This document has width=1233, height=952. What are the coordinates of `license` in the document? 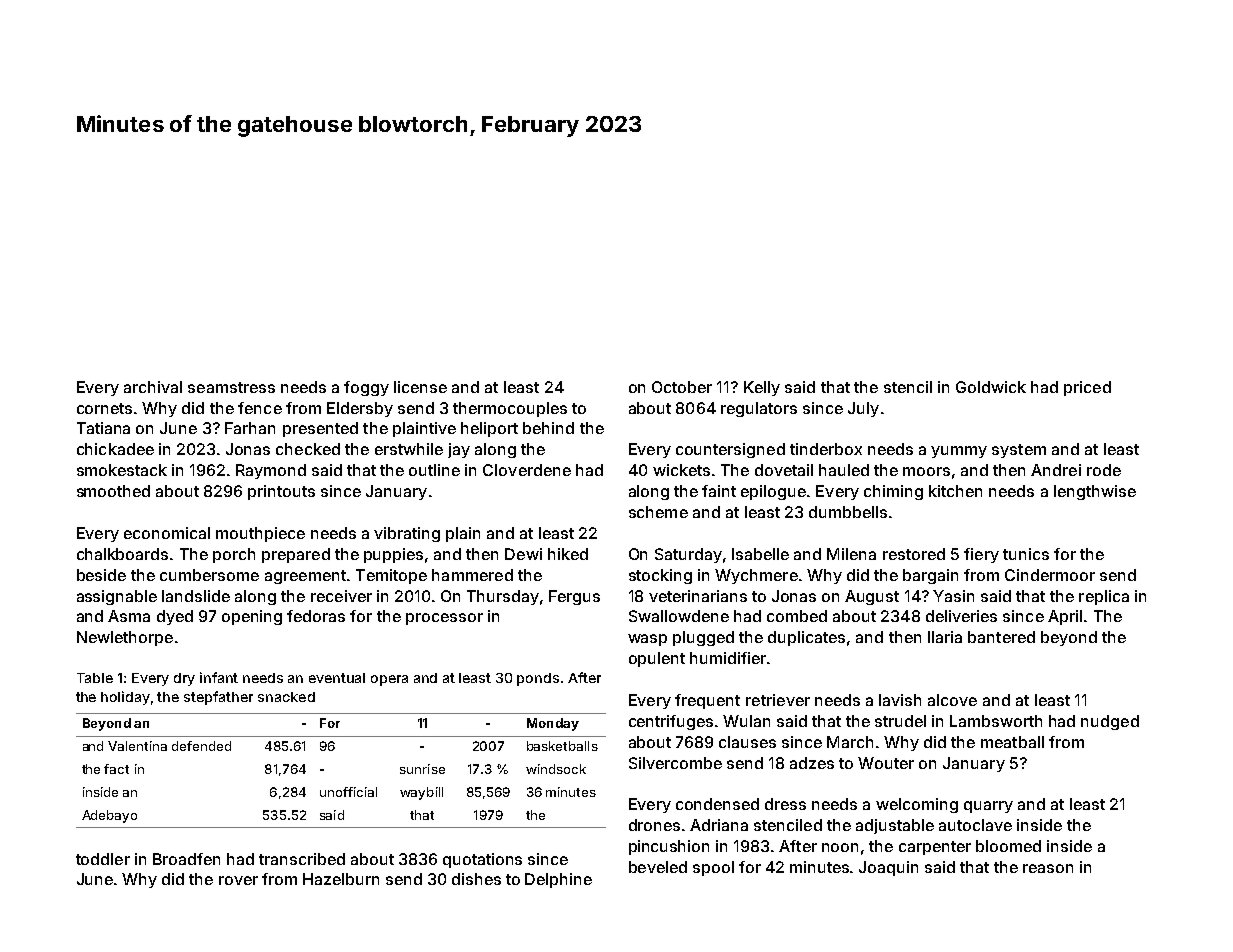 It's located at (420, 387).
